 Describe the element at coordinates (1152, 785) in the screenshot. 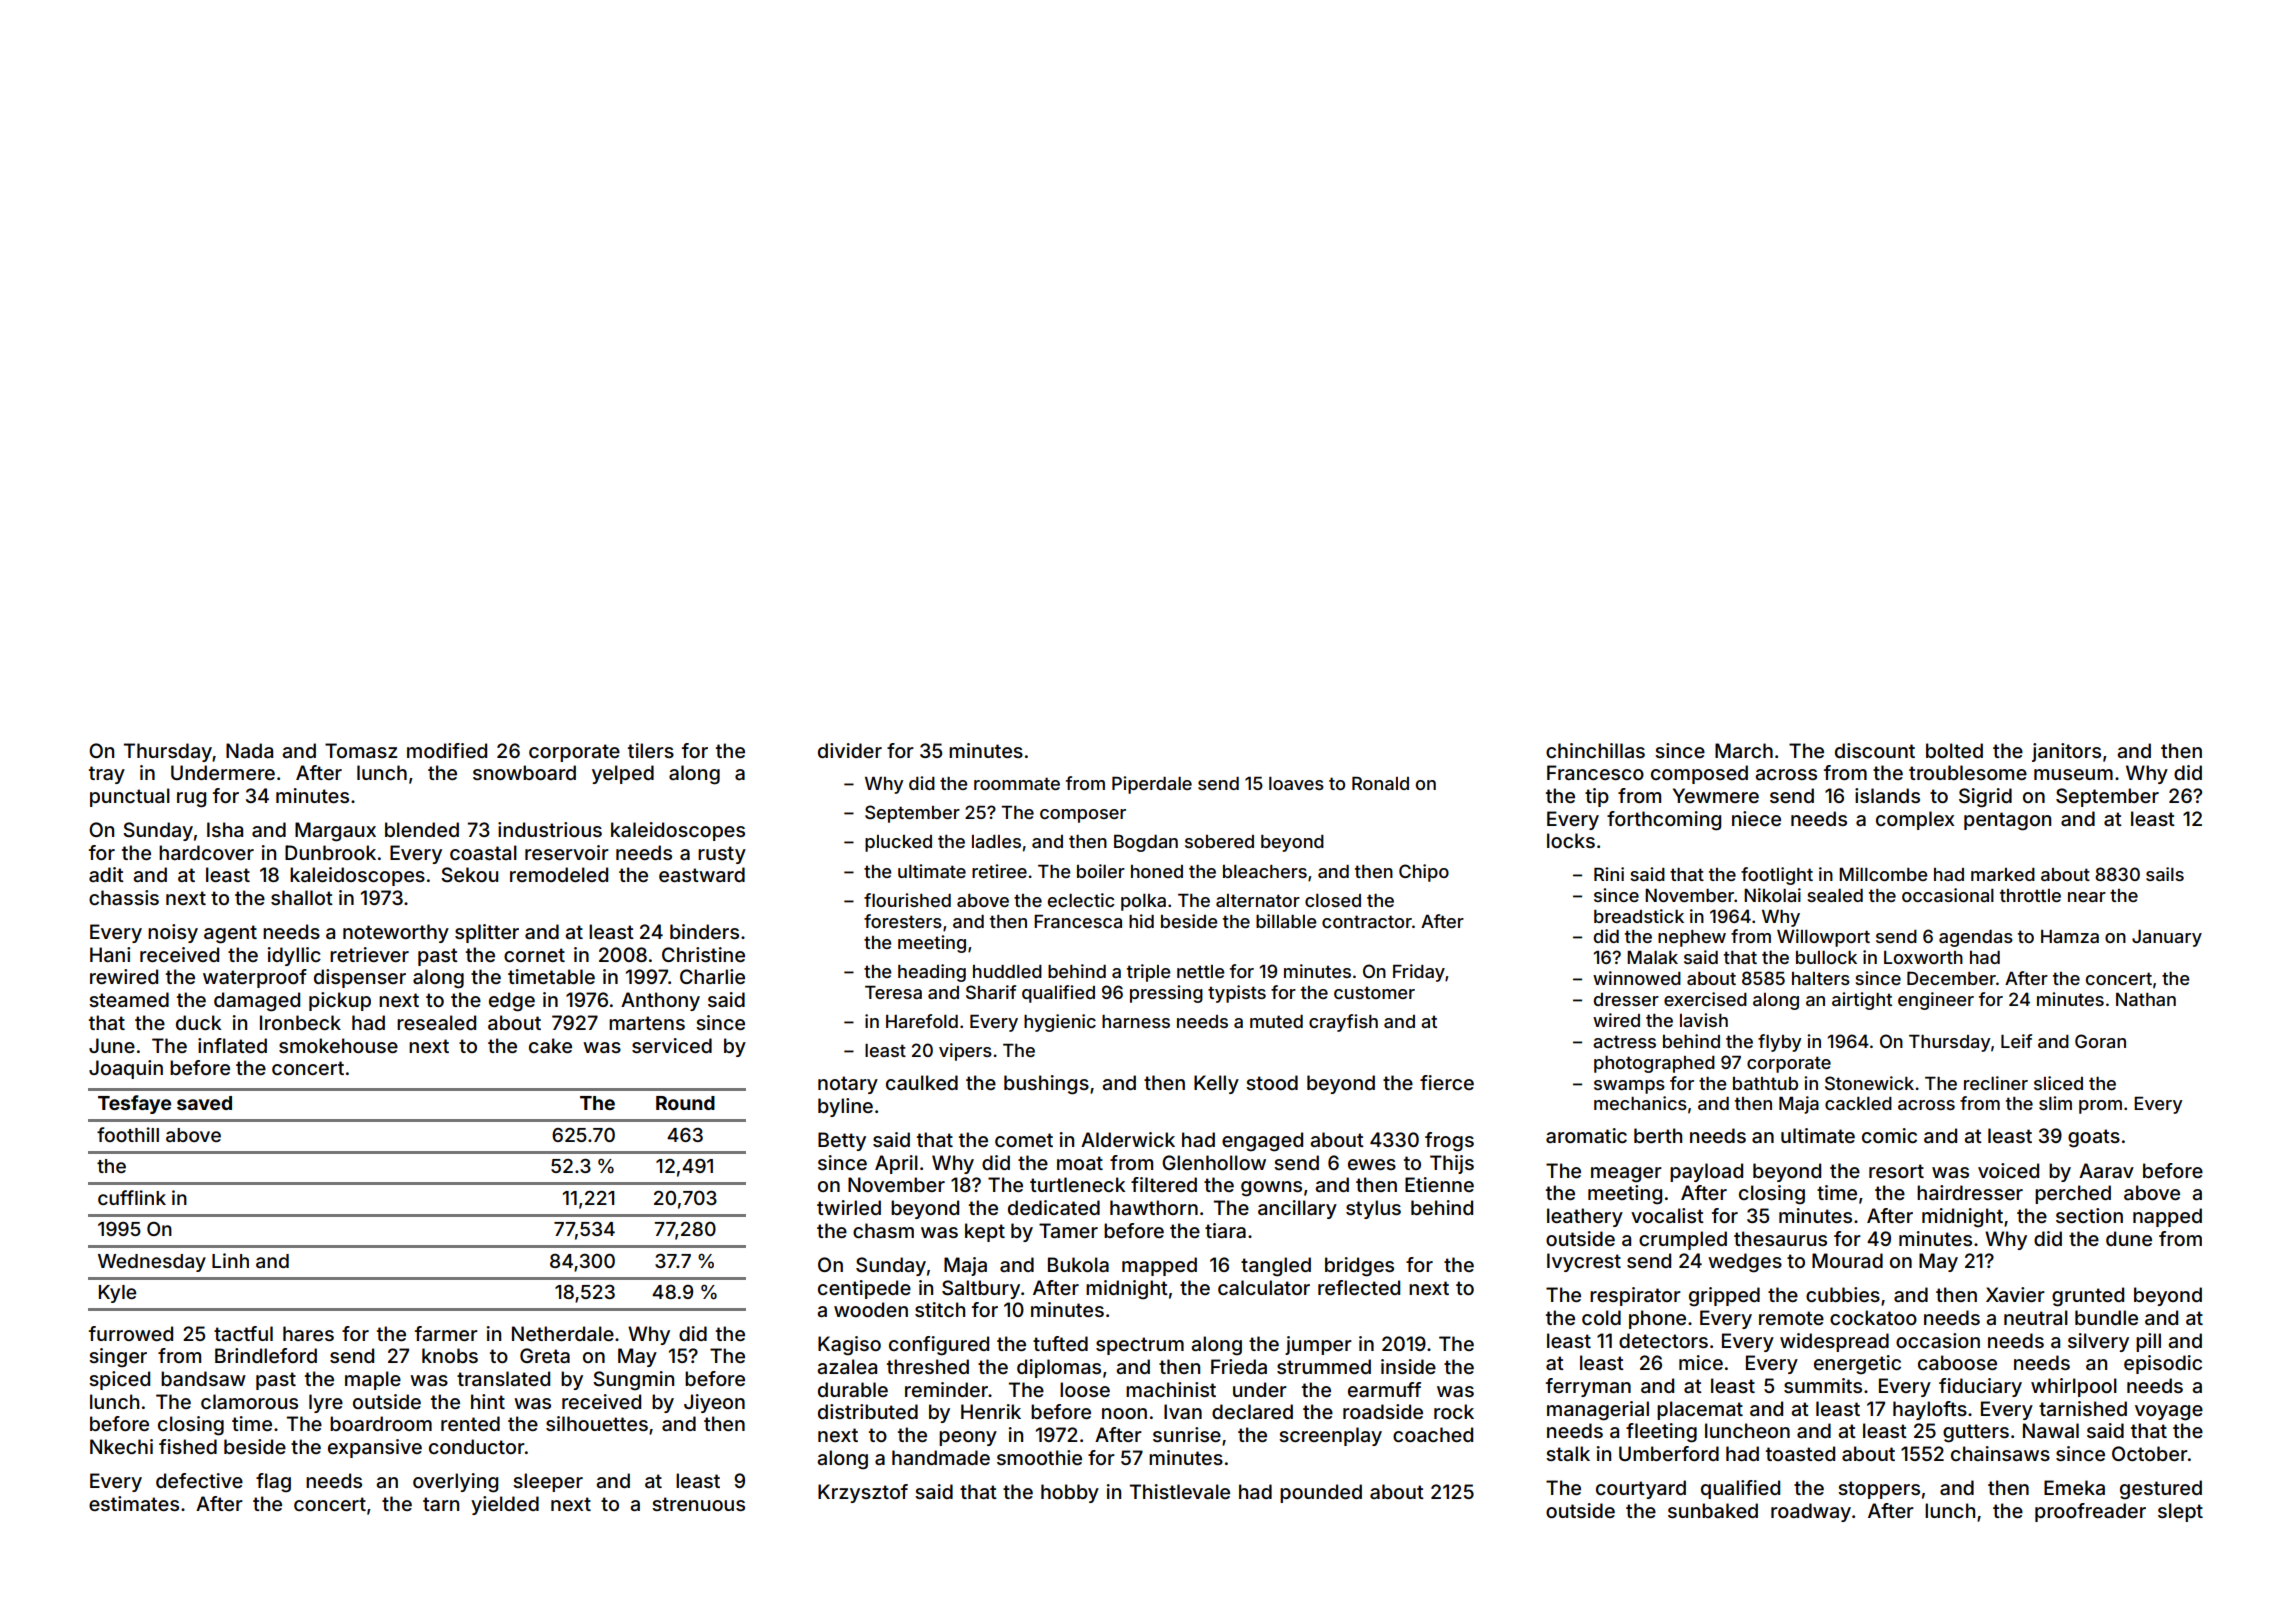

I see `Piperdale` at that location.
